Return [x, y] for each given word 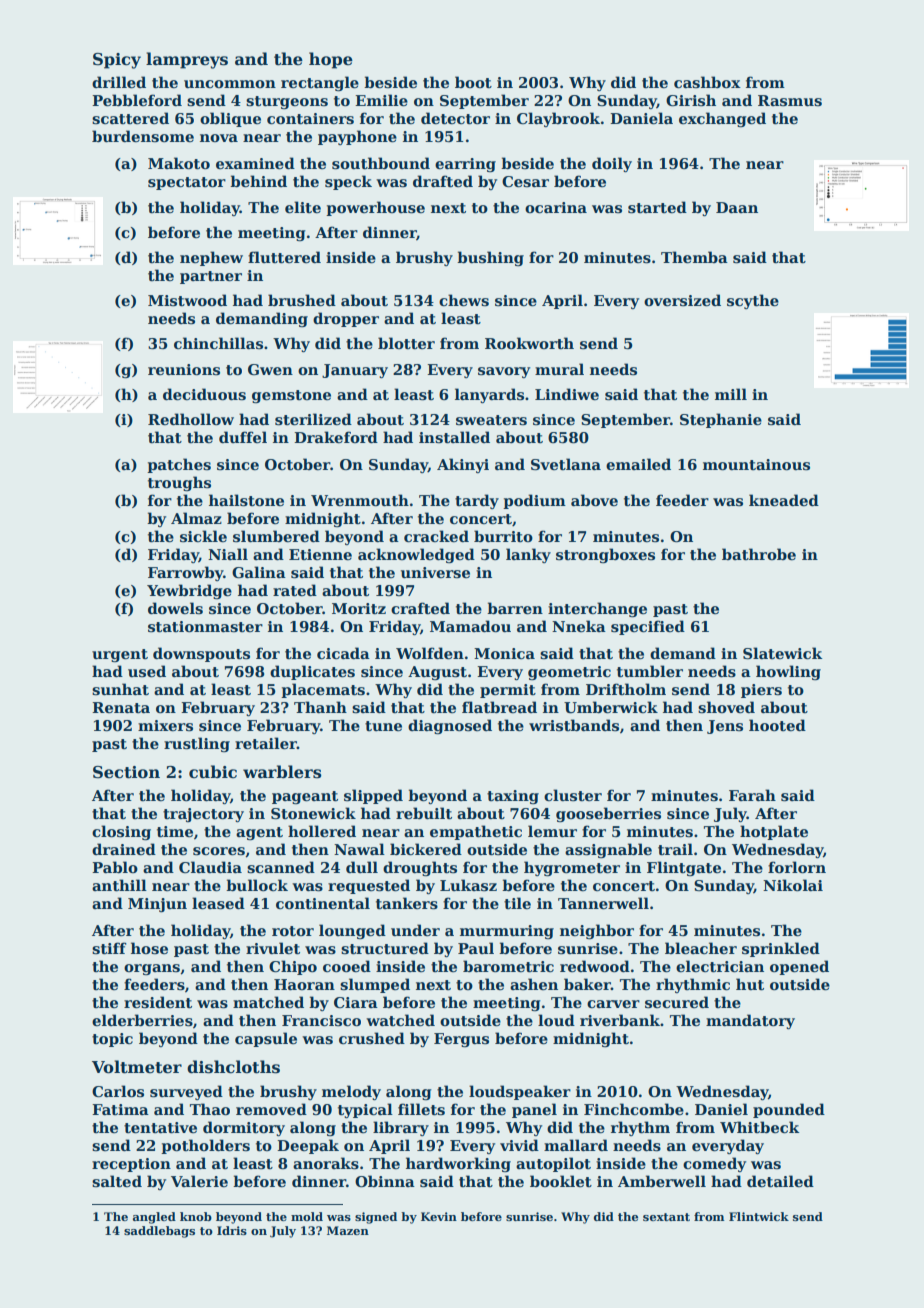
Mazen [348, 1230]
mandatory [750, 1021]
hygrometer [572, 868]
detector [455, 118]
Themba [694, 257]
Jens [725, 727]
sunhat [120, 689]
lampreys [187, 60]
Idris [232, 1230]
